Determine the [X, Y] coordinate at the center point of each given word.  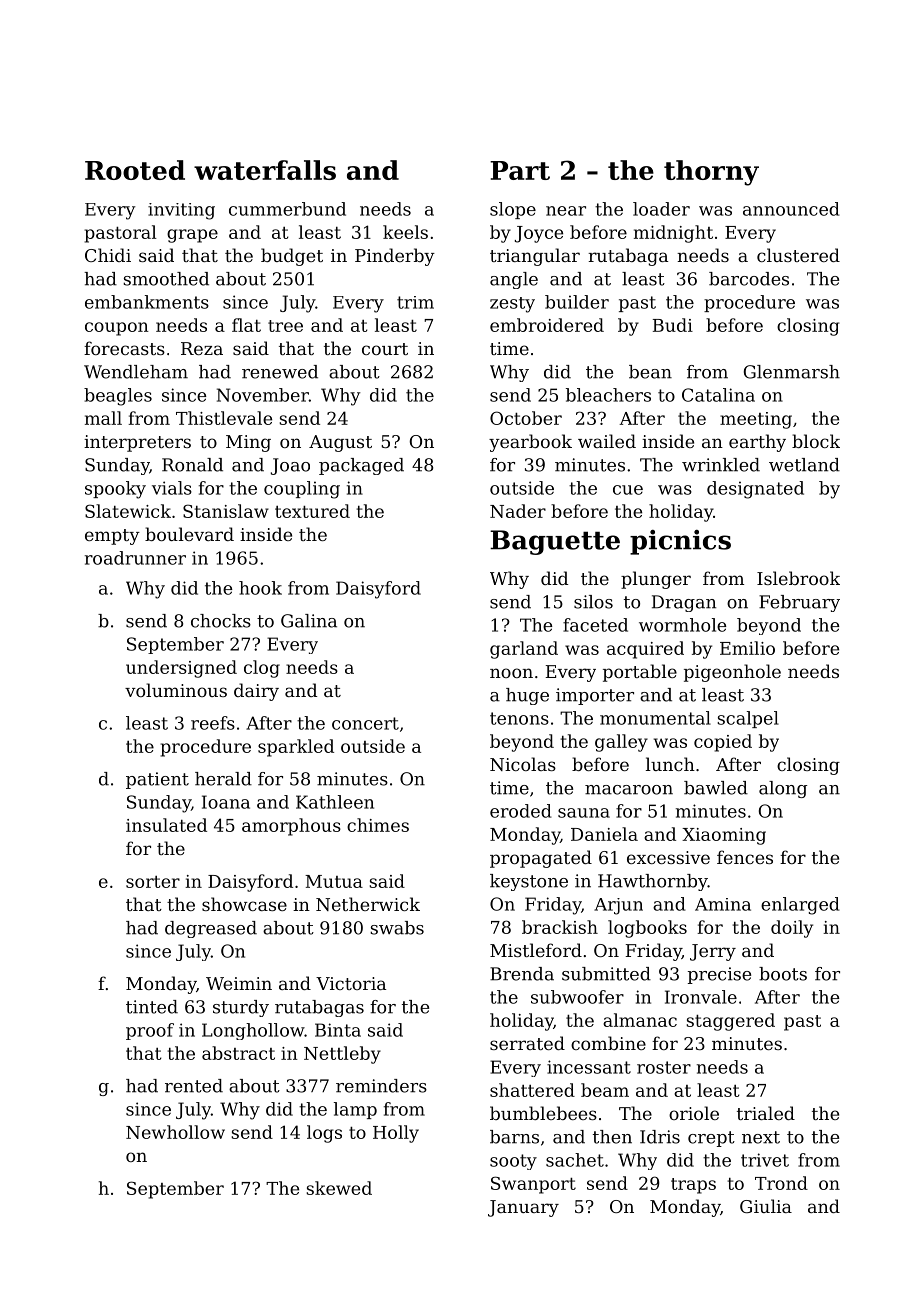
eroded [521, 811]
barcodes [749, 279]
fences [745, 857]
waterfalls [265, 170]
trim [415, 302]
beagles [118, 397]
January [523, 1208]
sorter [153, 882]
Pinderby [395, 257]
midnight [673, 234]
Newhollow [175, 1132]
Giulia [766, 1206]
